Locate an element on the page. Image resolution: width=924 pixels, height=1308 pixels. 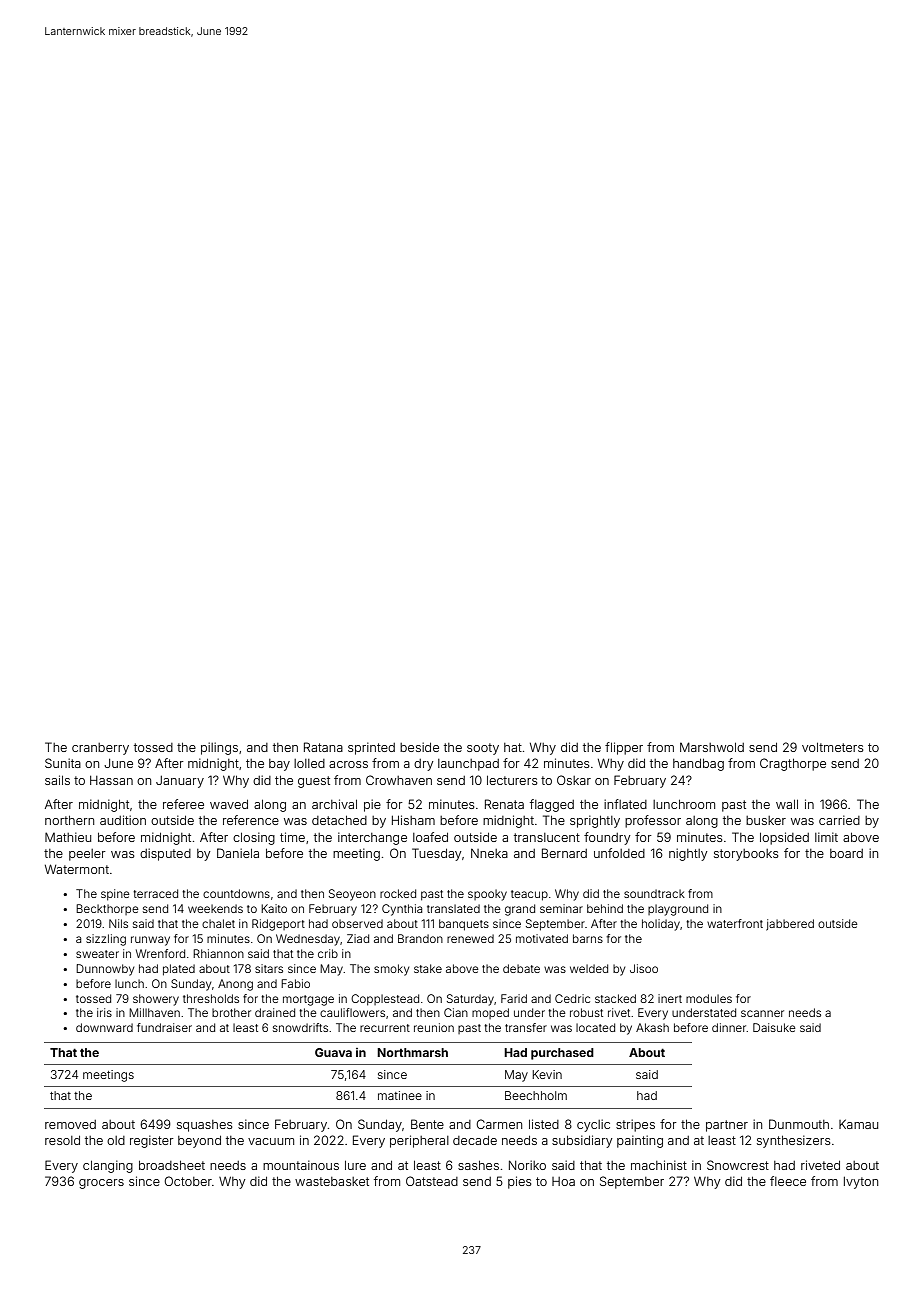
sweater is located at coordinates (97, 954).
